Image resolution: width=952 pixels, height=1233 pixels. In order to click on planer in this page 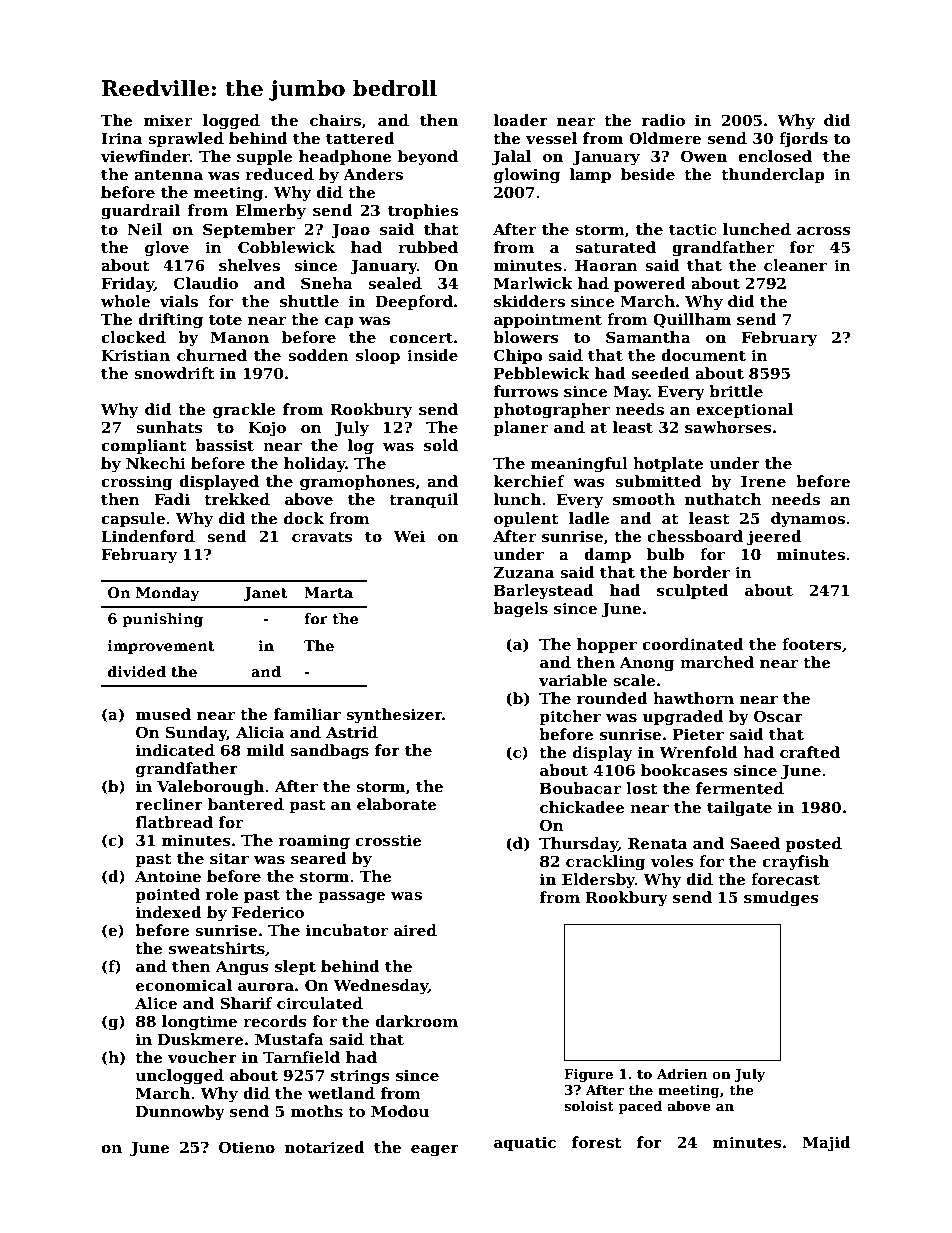, I will do `click(520, 428)`.
